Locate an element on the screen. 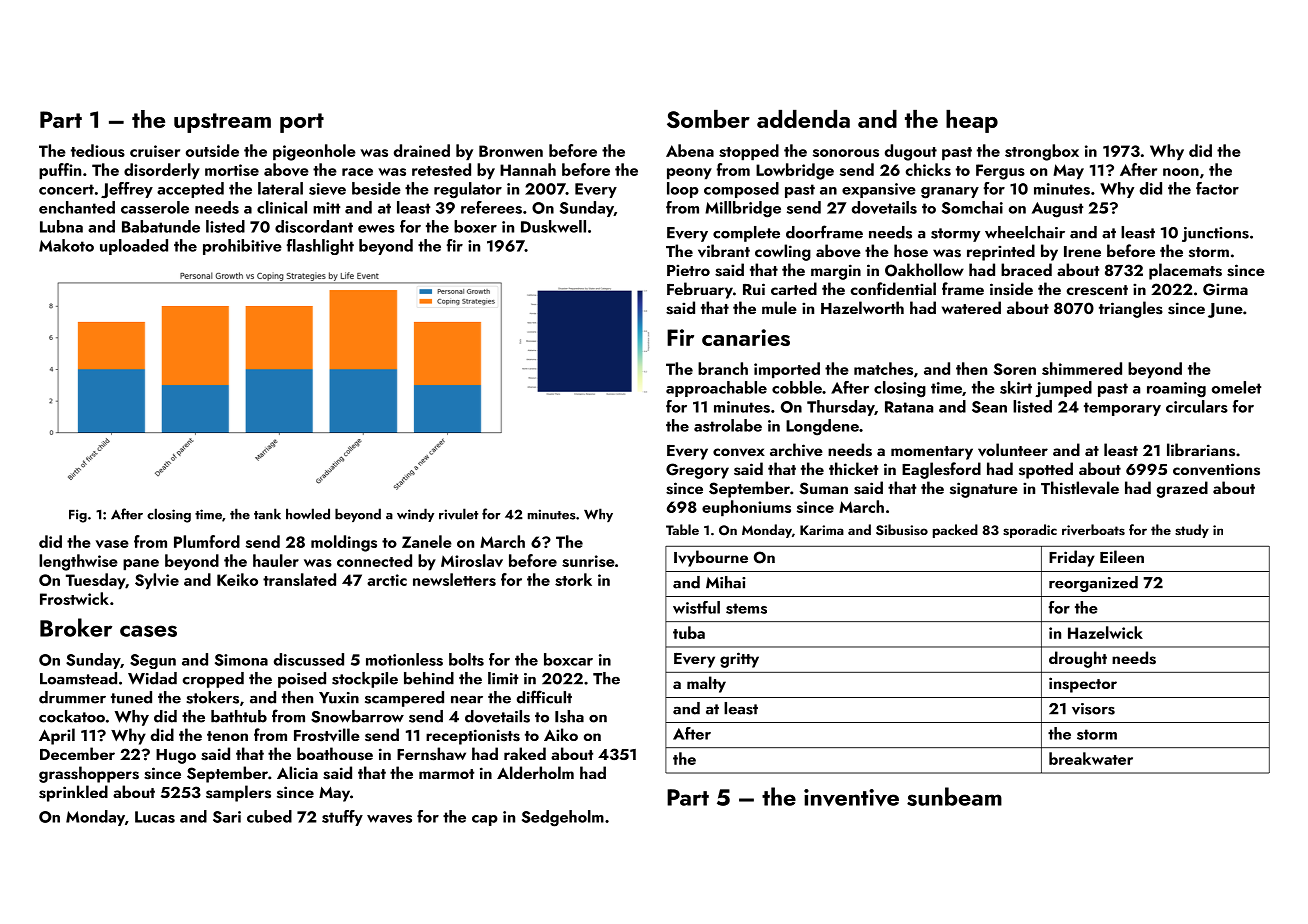 Image resolution: width=1308 pixels, height=924 pixels. Bronwen is located at coordinates (511, 151).
